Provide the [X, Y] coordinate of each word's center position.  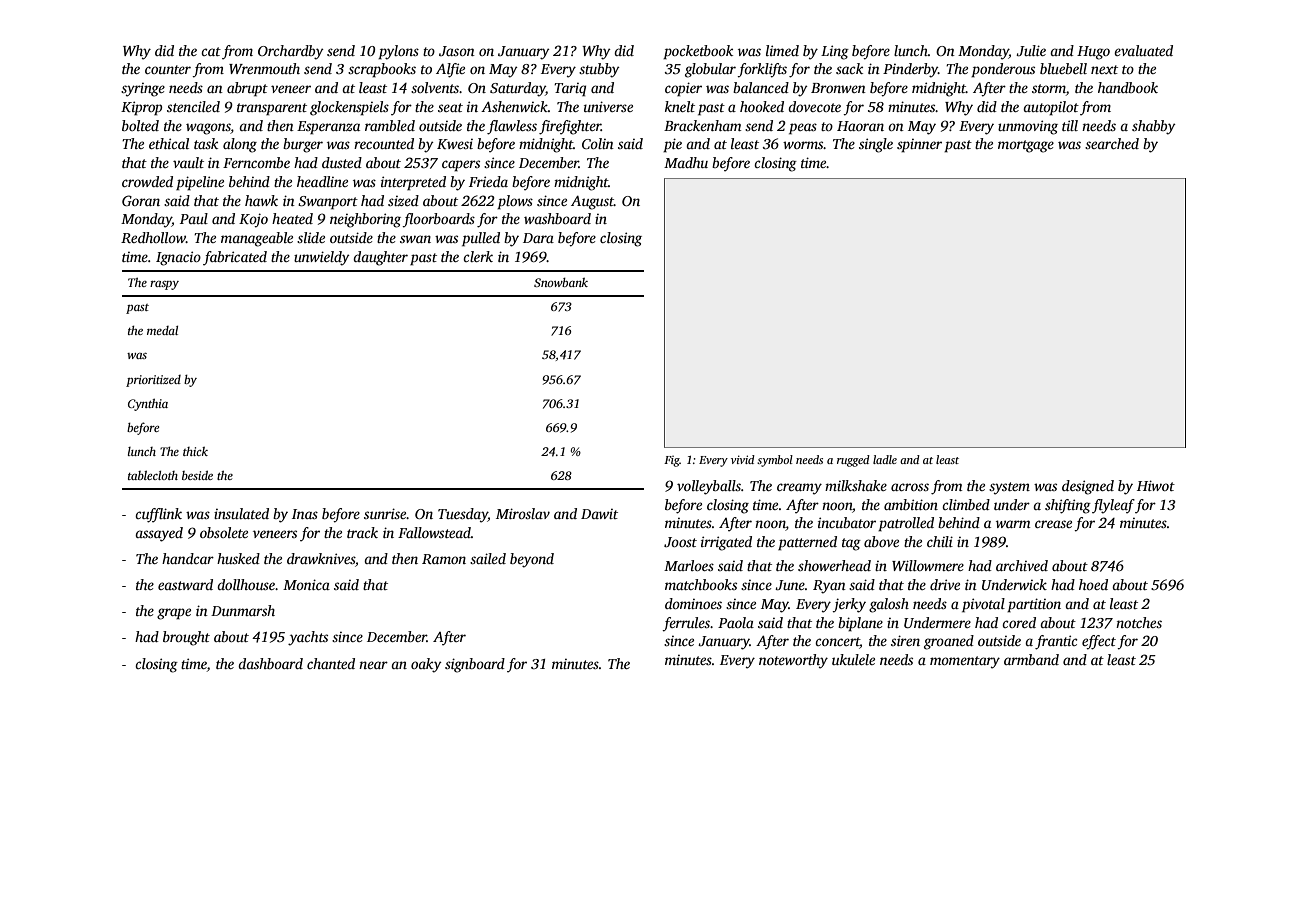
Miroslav [523, 513]
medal [162, 330]
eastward [185, 584]
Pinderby [910, 70]
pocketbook [698, 52]
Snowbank [561, 282]
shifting [1068, 506]
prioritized [153, 381]
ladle [885, 459]
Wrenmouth [264, 68]
